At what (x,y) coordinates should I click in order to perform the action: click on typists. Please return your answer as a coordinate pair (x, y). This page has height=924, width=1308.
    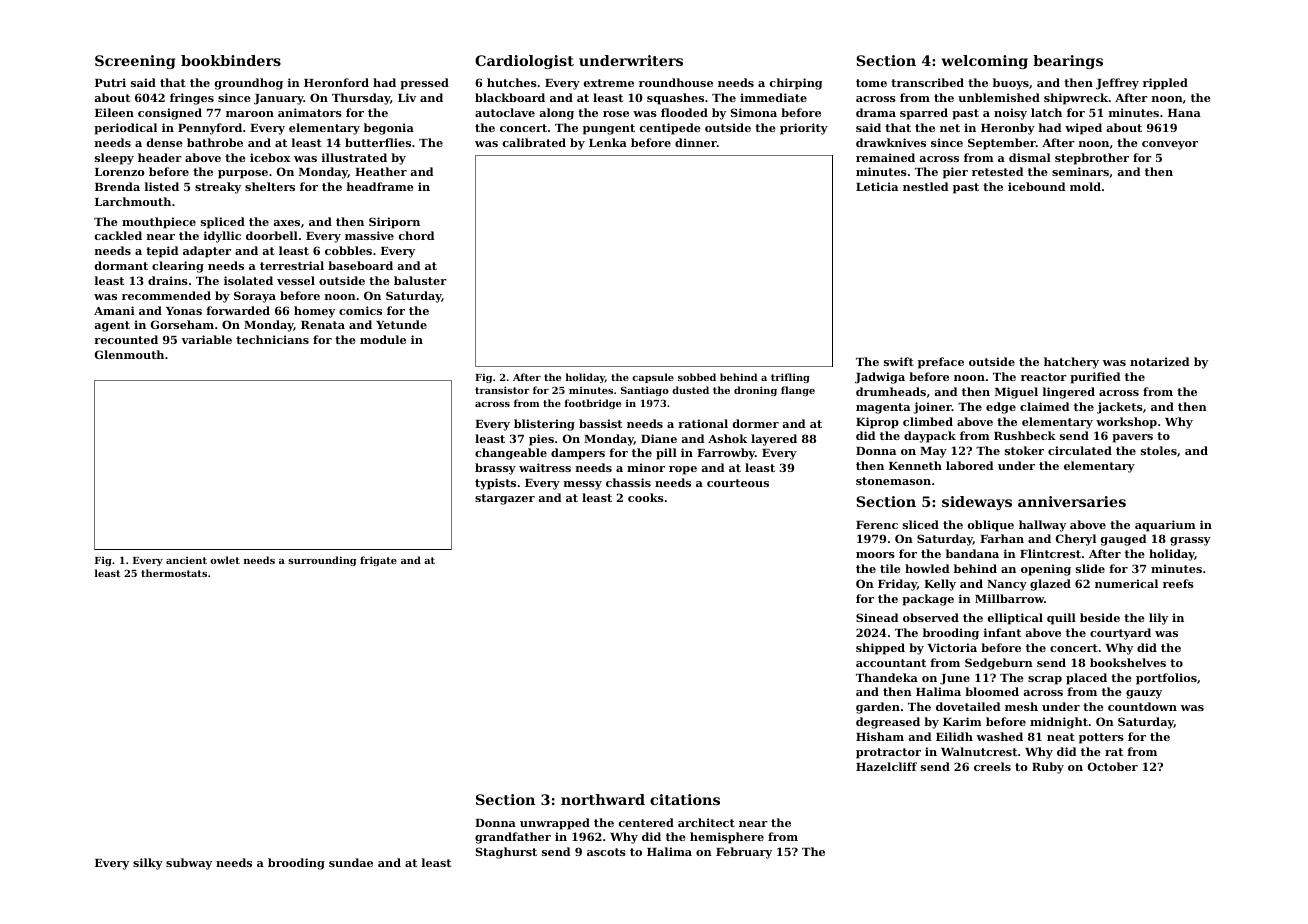
    Looking at the image, I should click on (495, 484).
